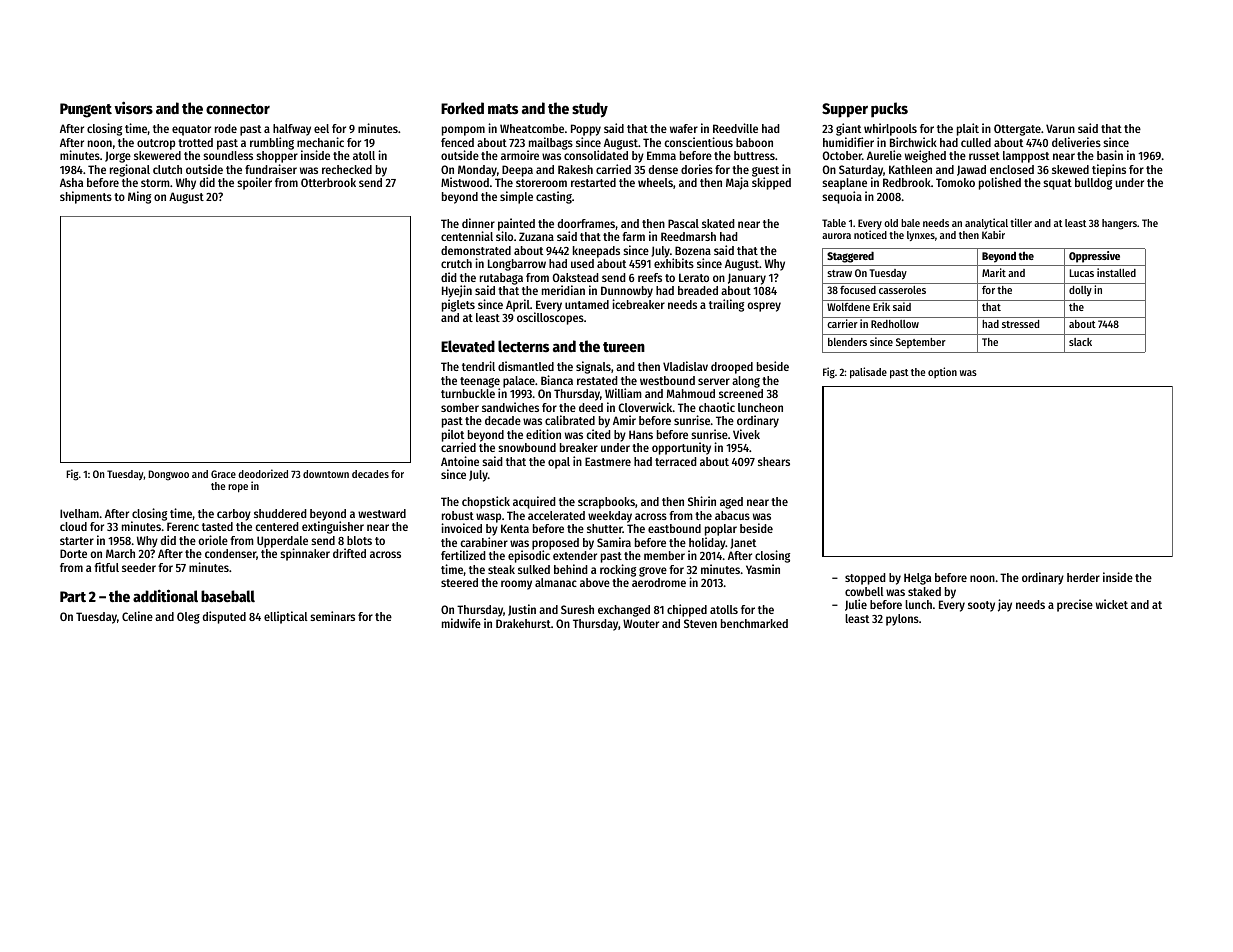  Describe the element at coordinates (468, 346) in the screenshot. I see `Elevated` at that location.
